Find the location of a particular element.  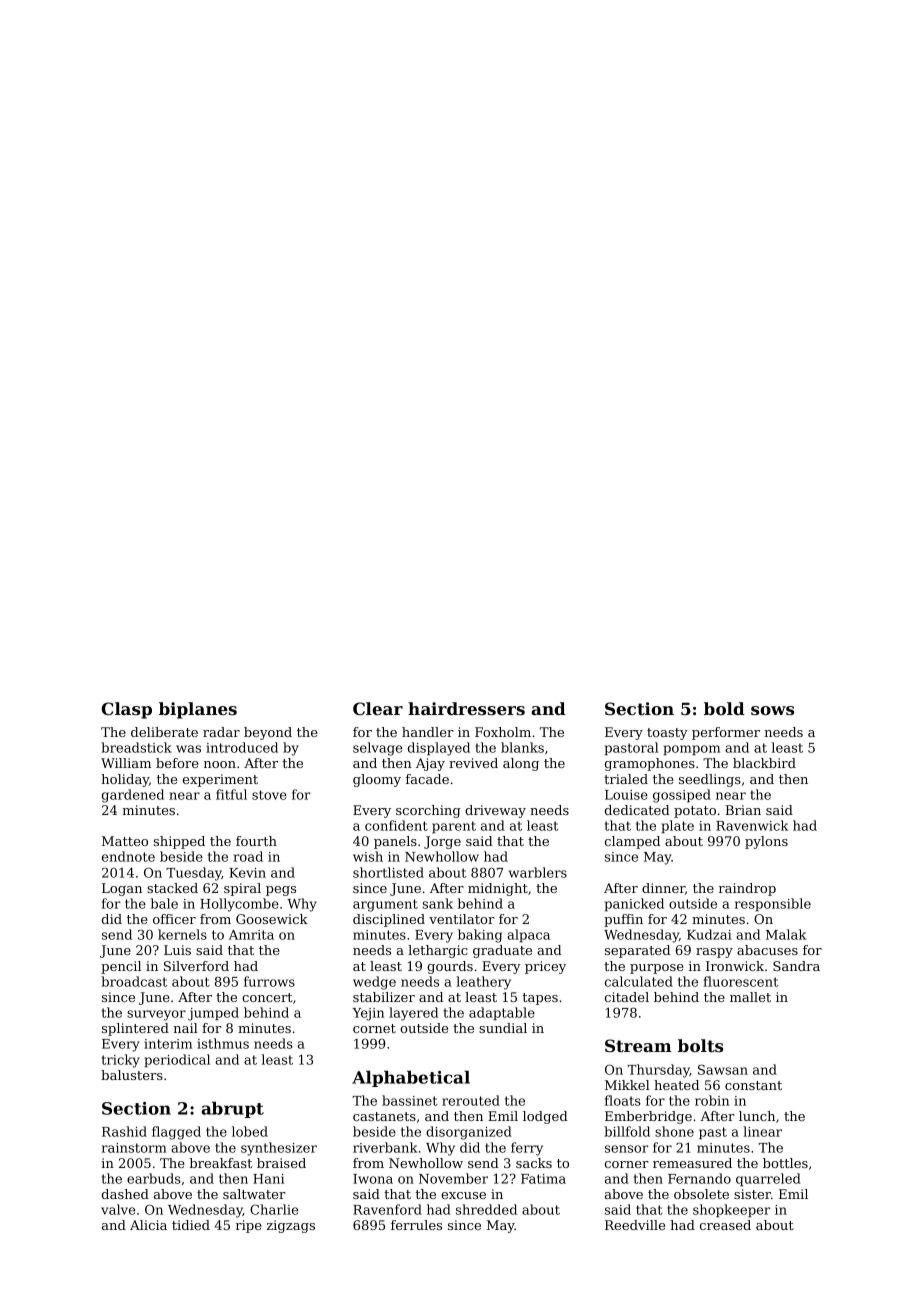

driveway is located at coordinates (495, 811).
